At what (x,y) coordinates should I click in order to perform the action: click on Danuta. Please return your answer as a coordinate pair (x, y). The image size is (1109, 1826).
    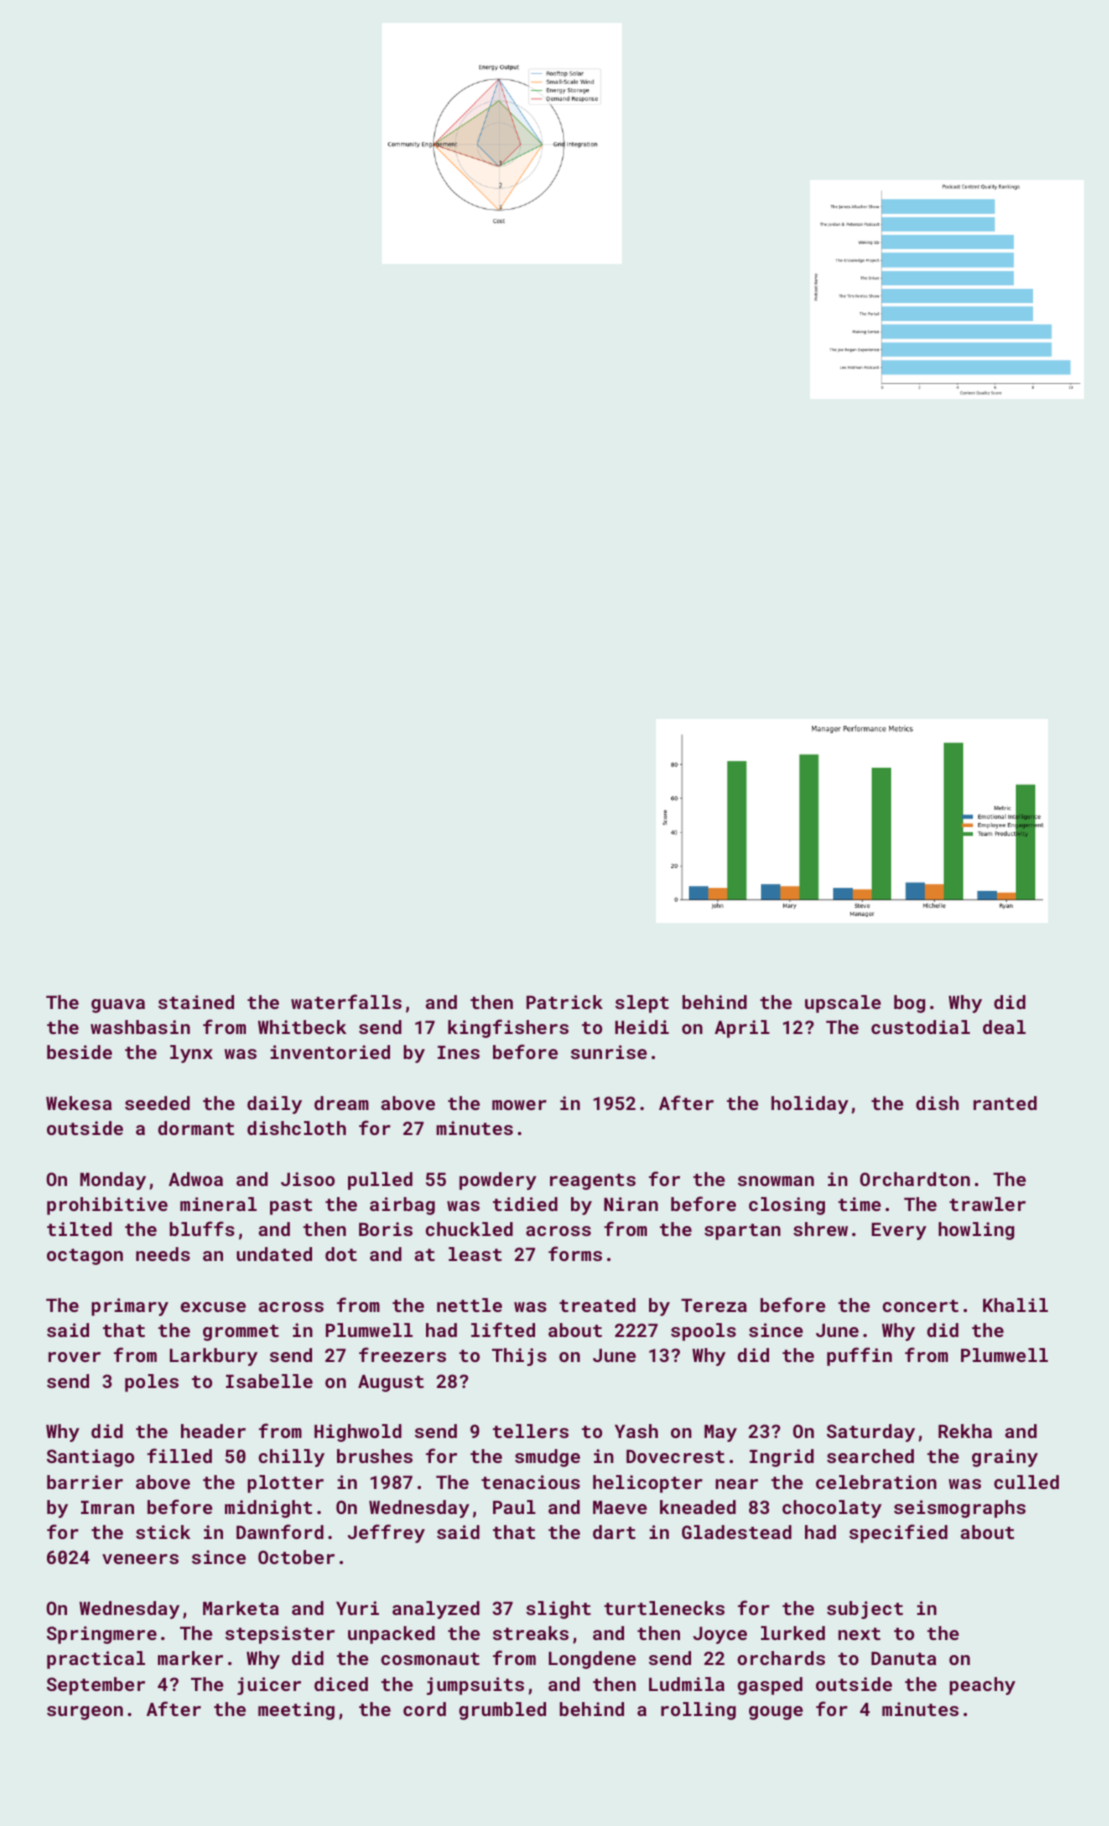
    Looking at the image, I should click on (903, 1658).
